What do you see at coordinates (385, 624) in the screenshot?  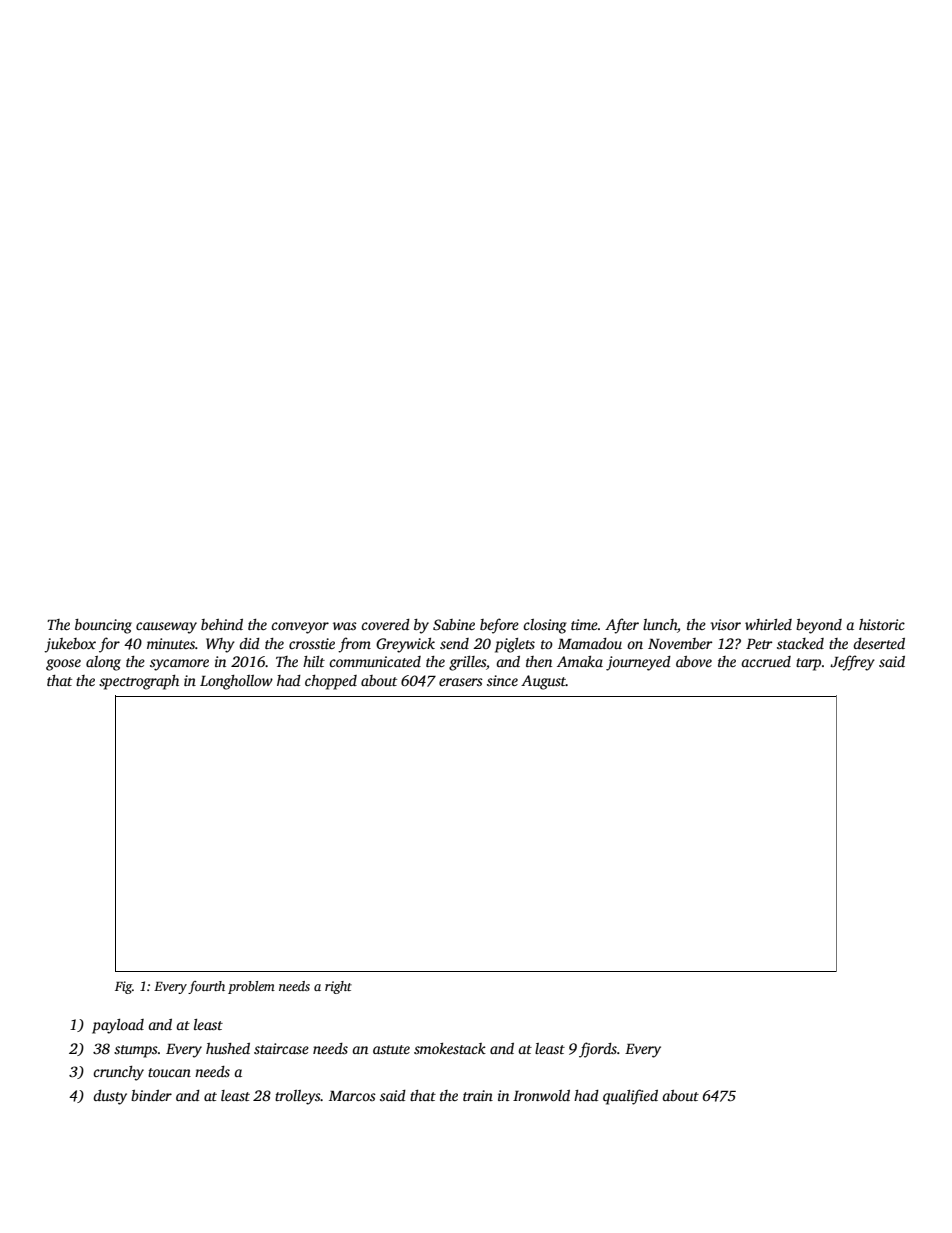 I see `covered` at bounding box center [385, 624].
